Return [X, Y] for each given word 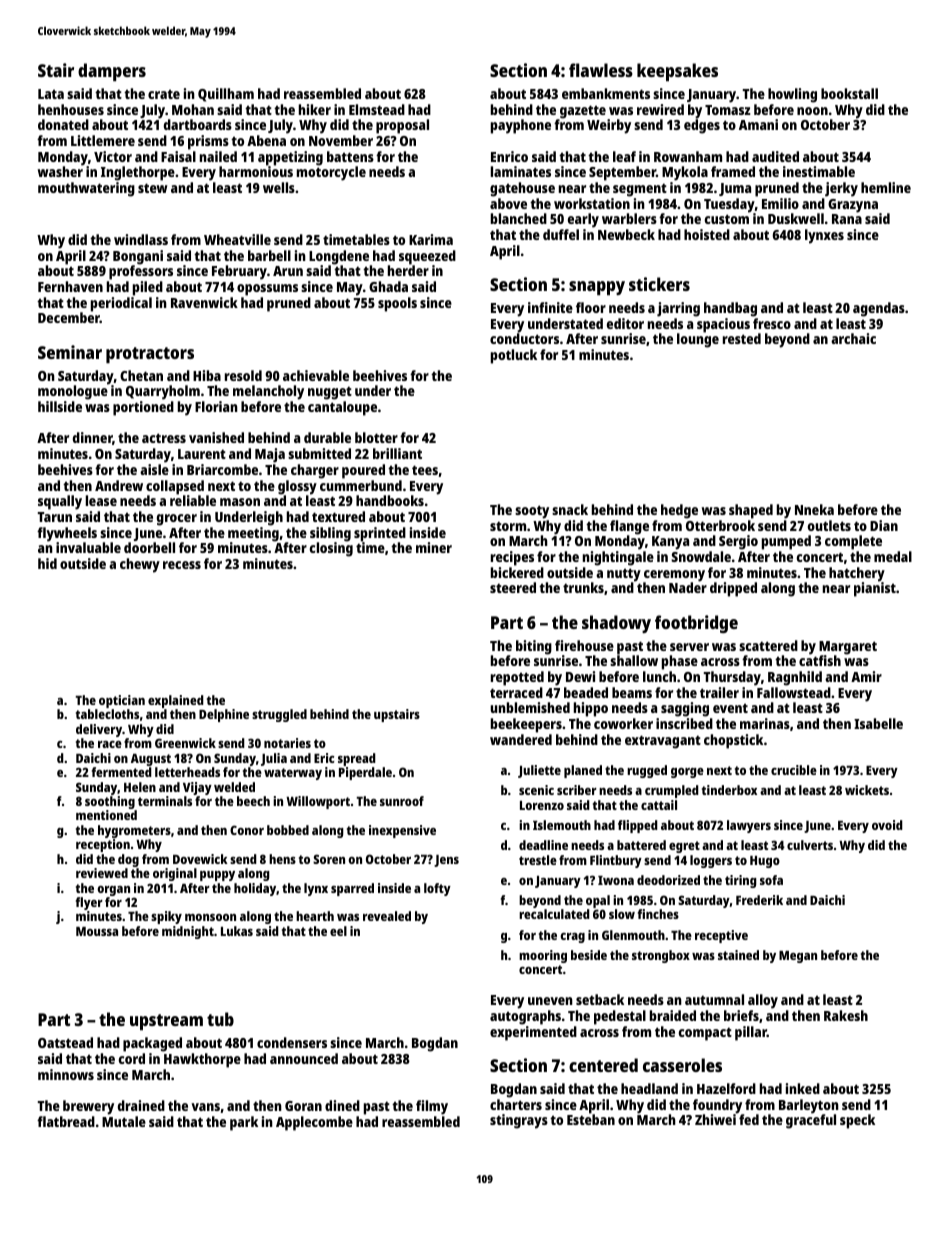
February [239, 272]
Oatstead [65, 1042]
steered [513, 587]
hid [47, 563]
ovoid [887, 825]
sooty [532, 512]
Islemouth [562, 825]
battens [350, 156]
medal [893, 556]
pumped [786, 542]
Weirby [609, 126]
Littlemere [103, 140]
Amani [758, 124]
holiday [255, 889]
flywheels [67, 534]
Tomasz [728, 110]
